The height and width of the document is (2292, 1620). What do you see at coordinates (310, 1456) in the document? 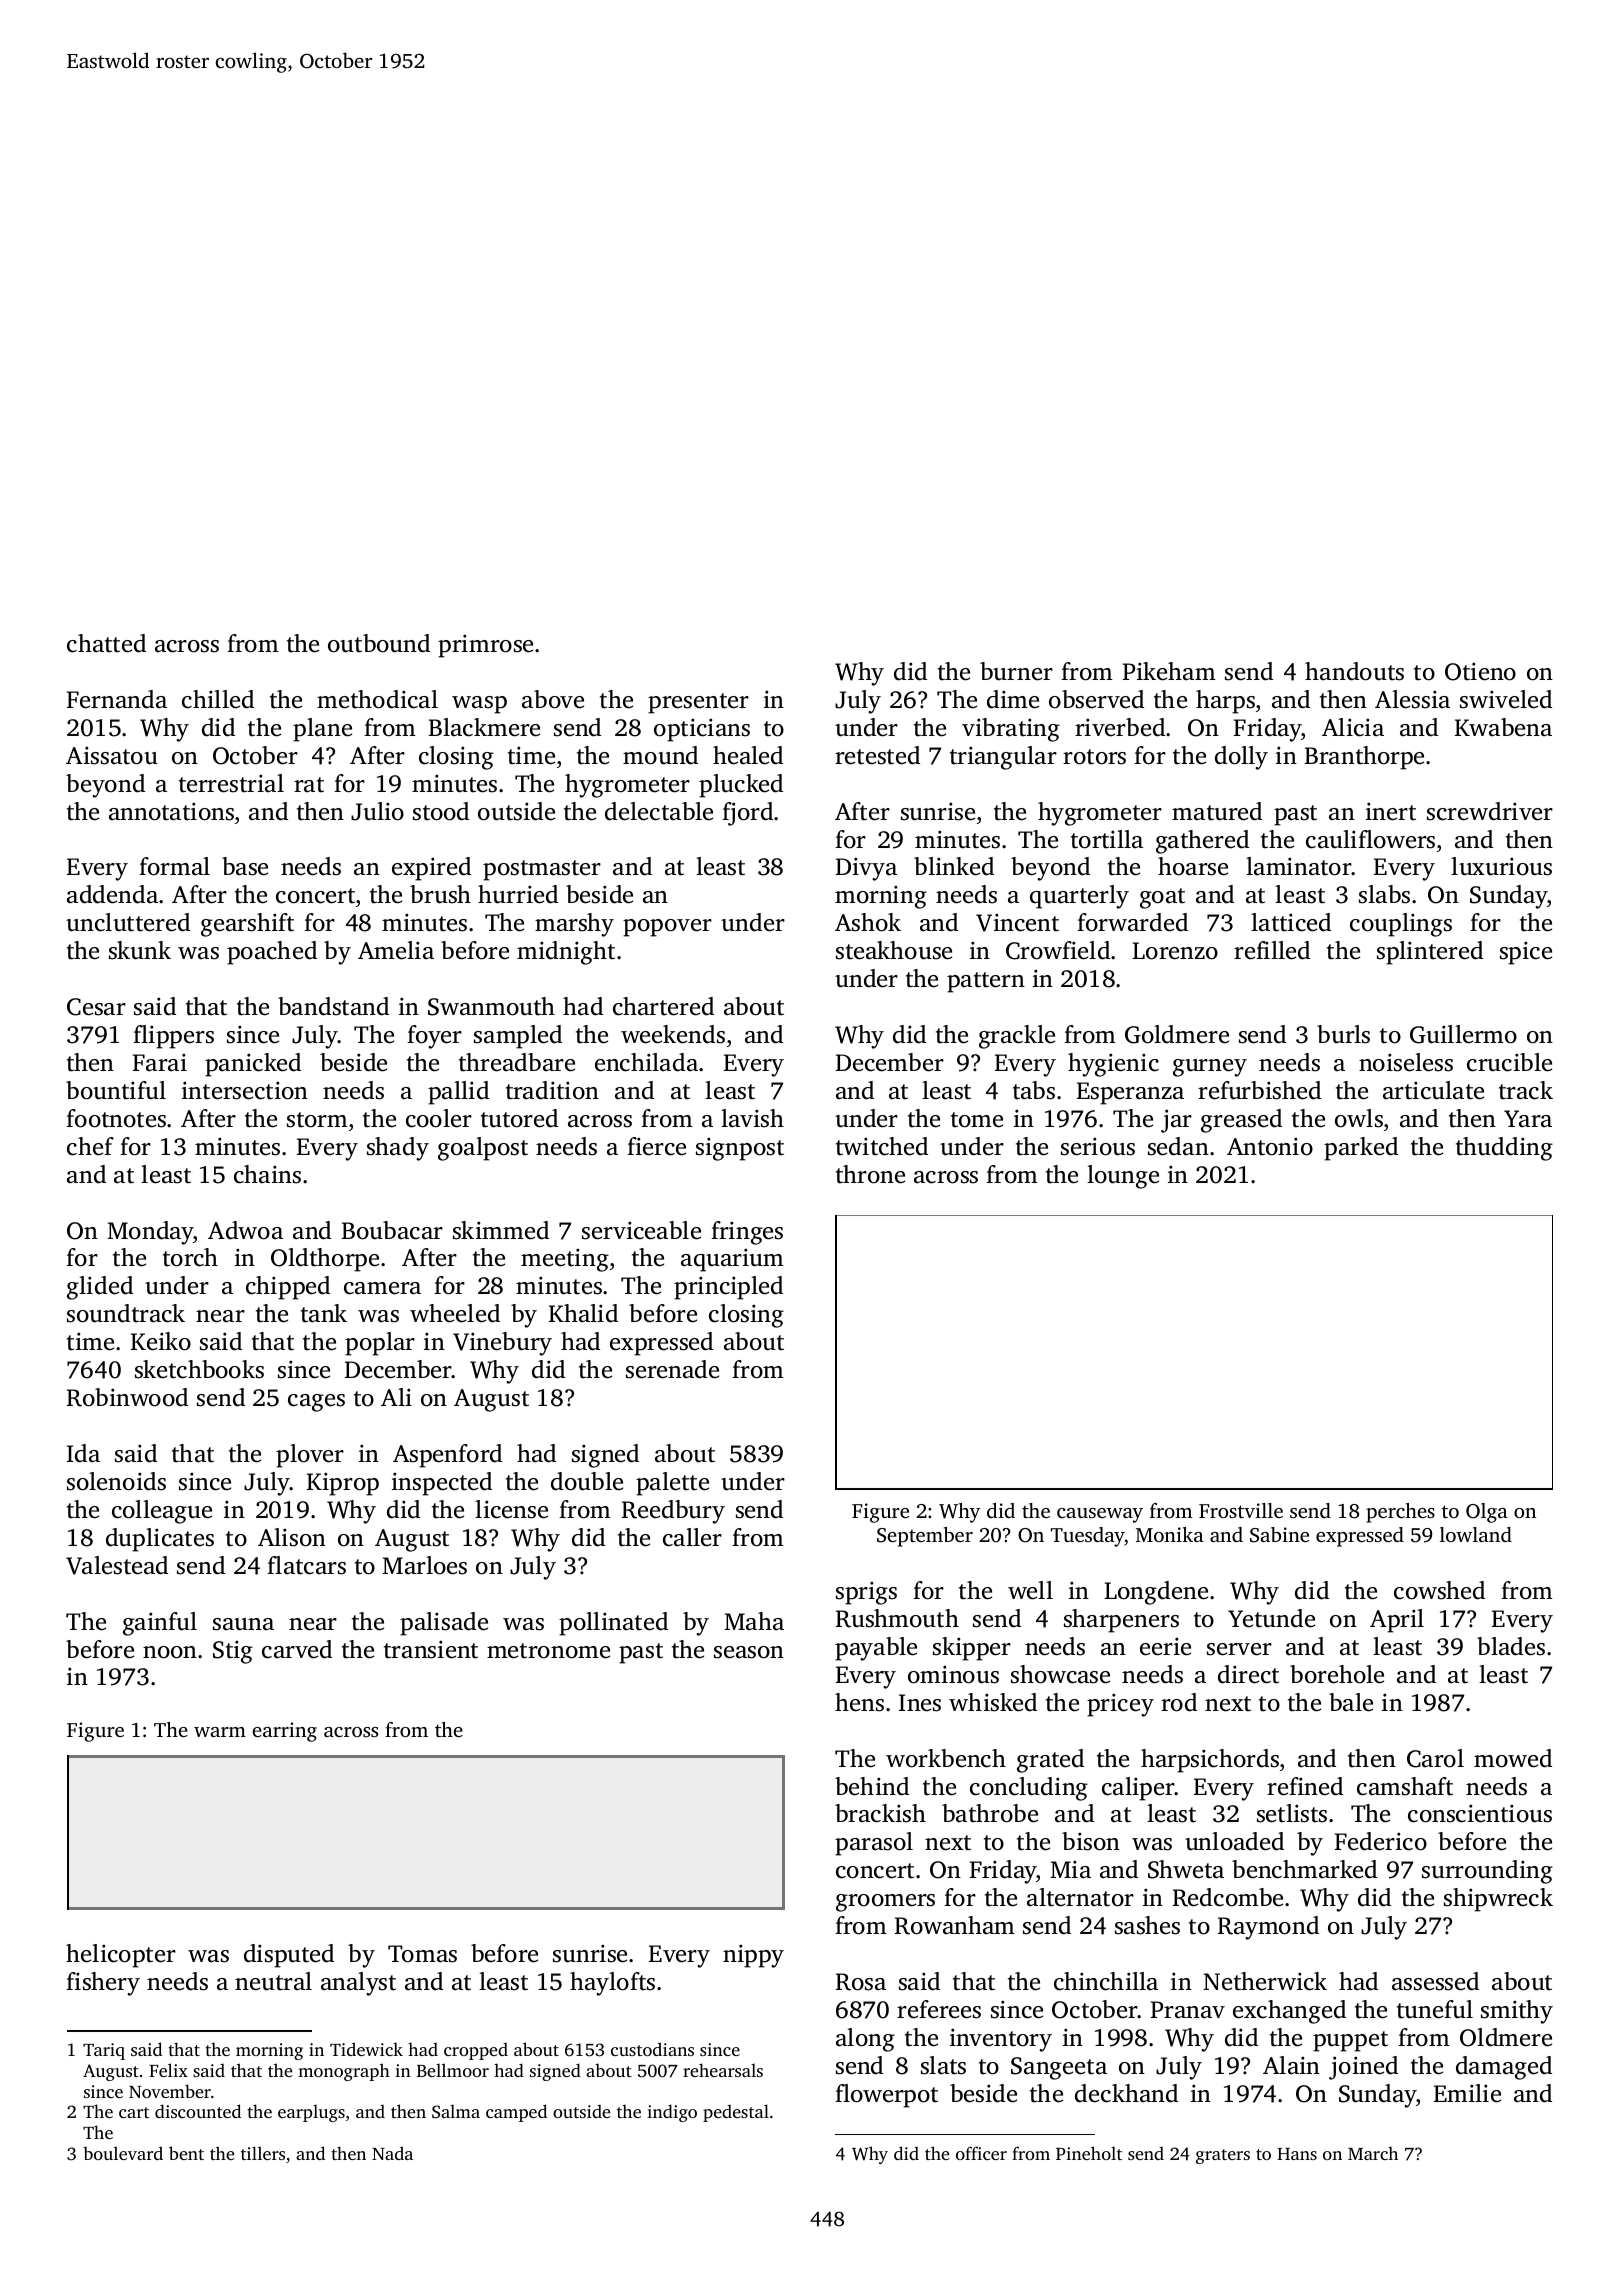
I see `plover` at bounding box center [310, 1456].
